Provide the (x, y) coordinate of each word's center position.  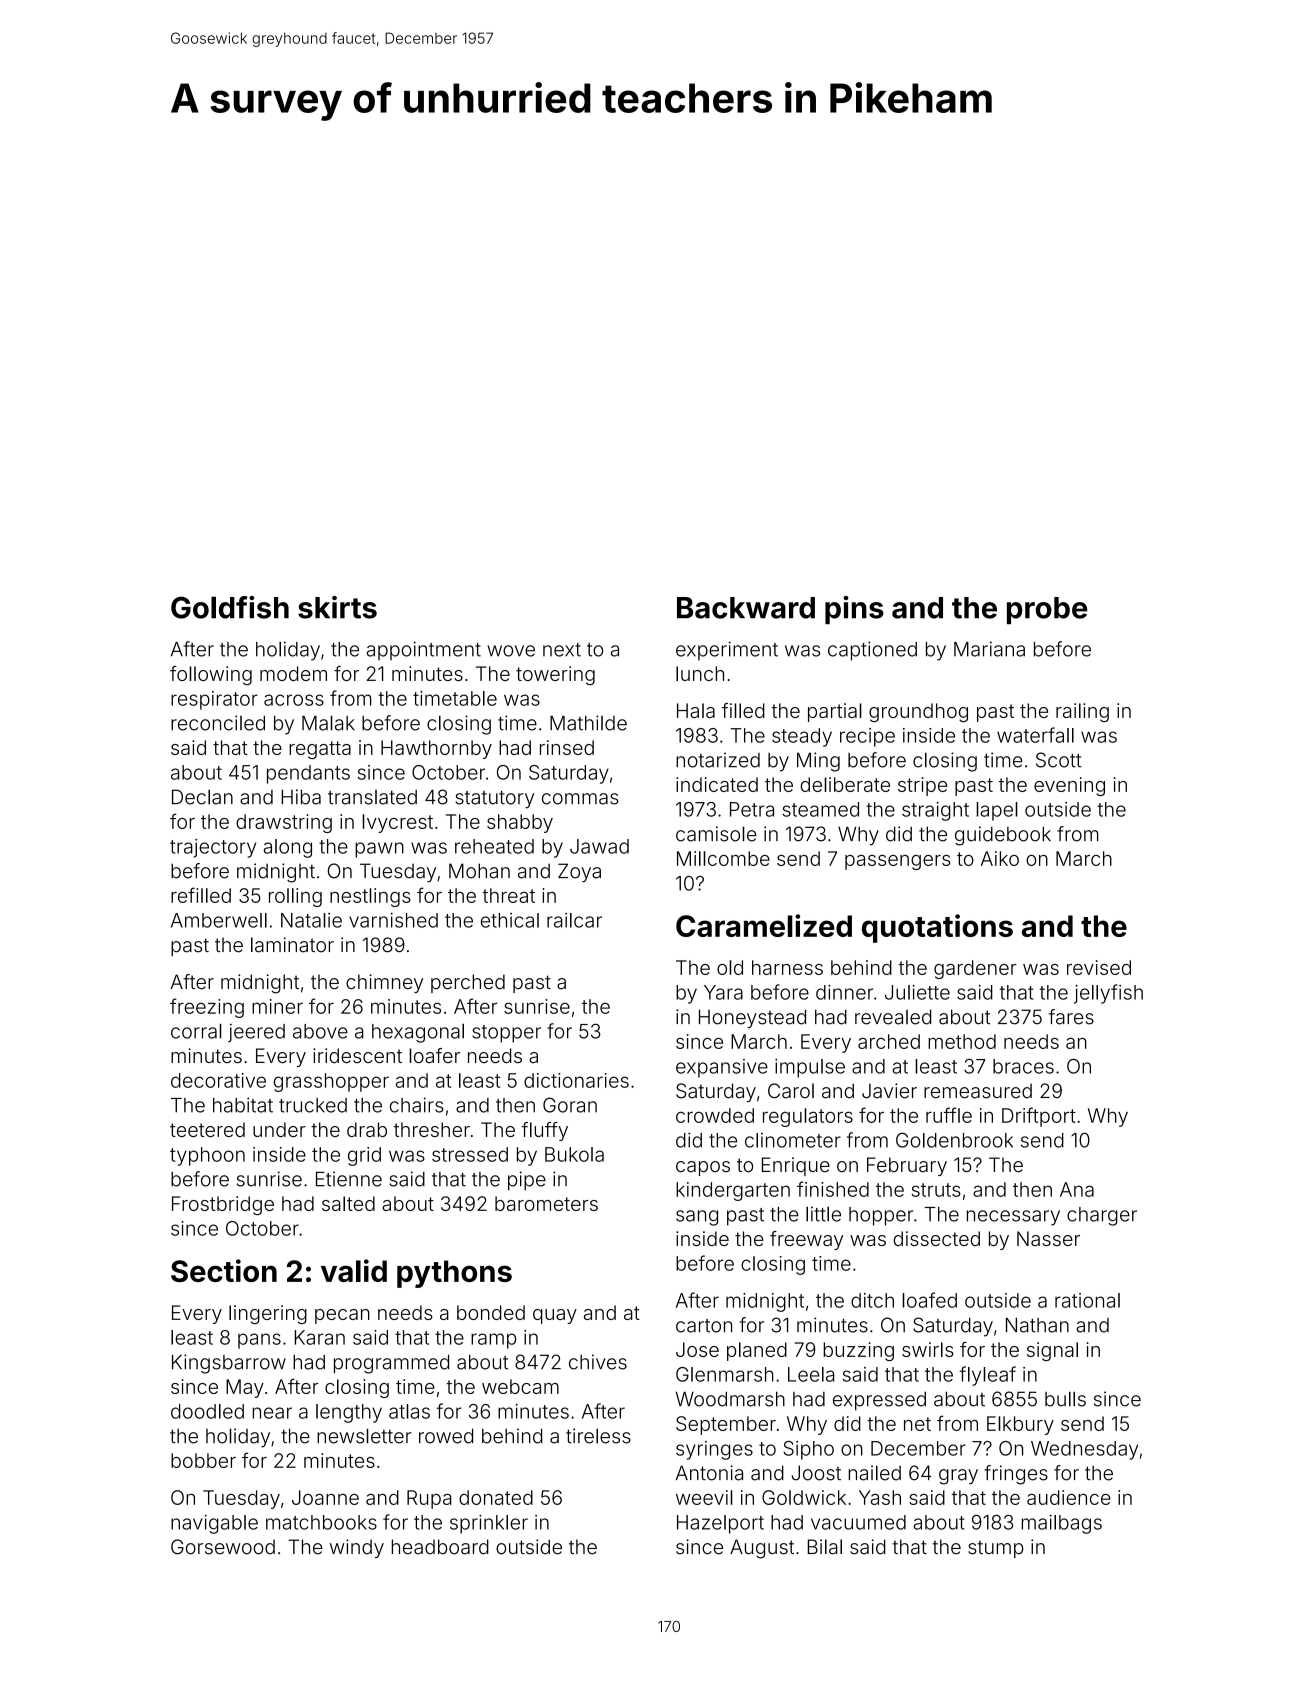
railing (1082, 712)
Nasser (1048, 1238)
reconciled (218, 723)
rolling (295, 897)
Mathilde (588, 723)
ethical (510, 920)
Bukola (574, 1154)
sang (697, 1218)
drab (367, 1129)
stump (996, 1549)
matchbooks (321, 1522)
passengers (897, 862)
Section (224, 1270)
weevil (704, 1497)
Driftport (1039, 1117)
